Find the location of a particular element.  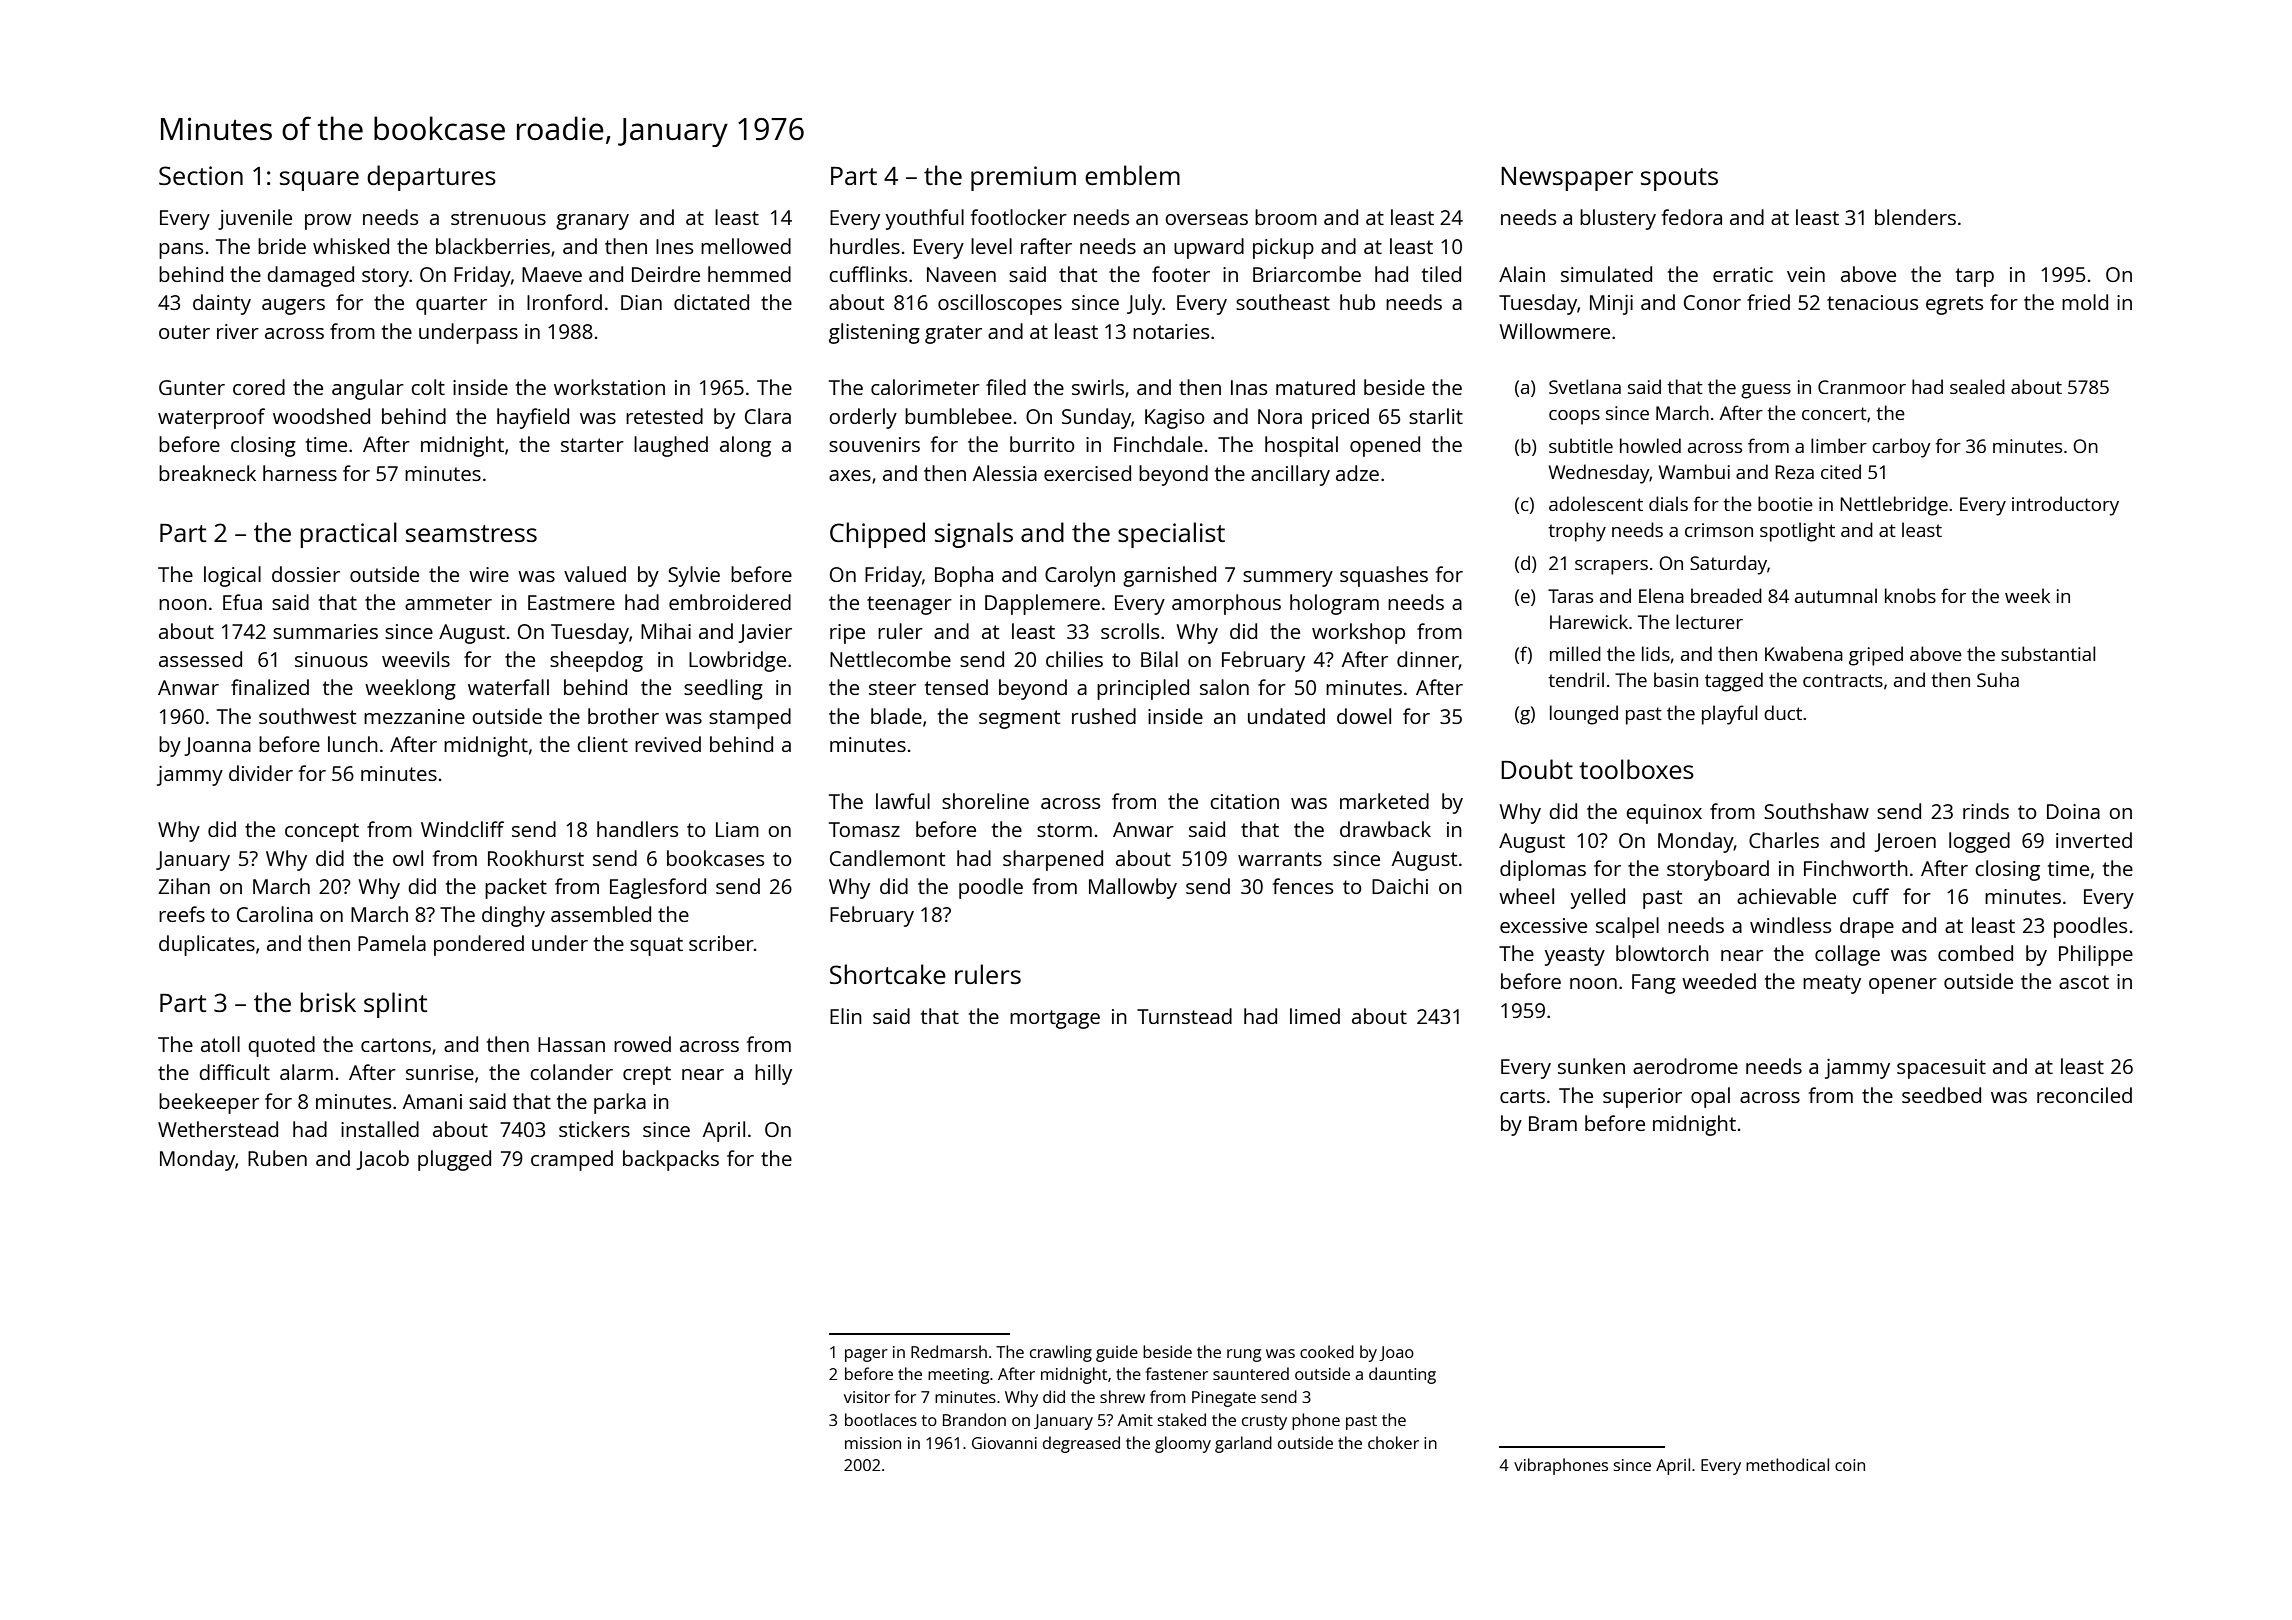

Ironford is located at coordinates (564, 302).
